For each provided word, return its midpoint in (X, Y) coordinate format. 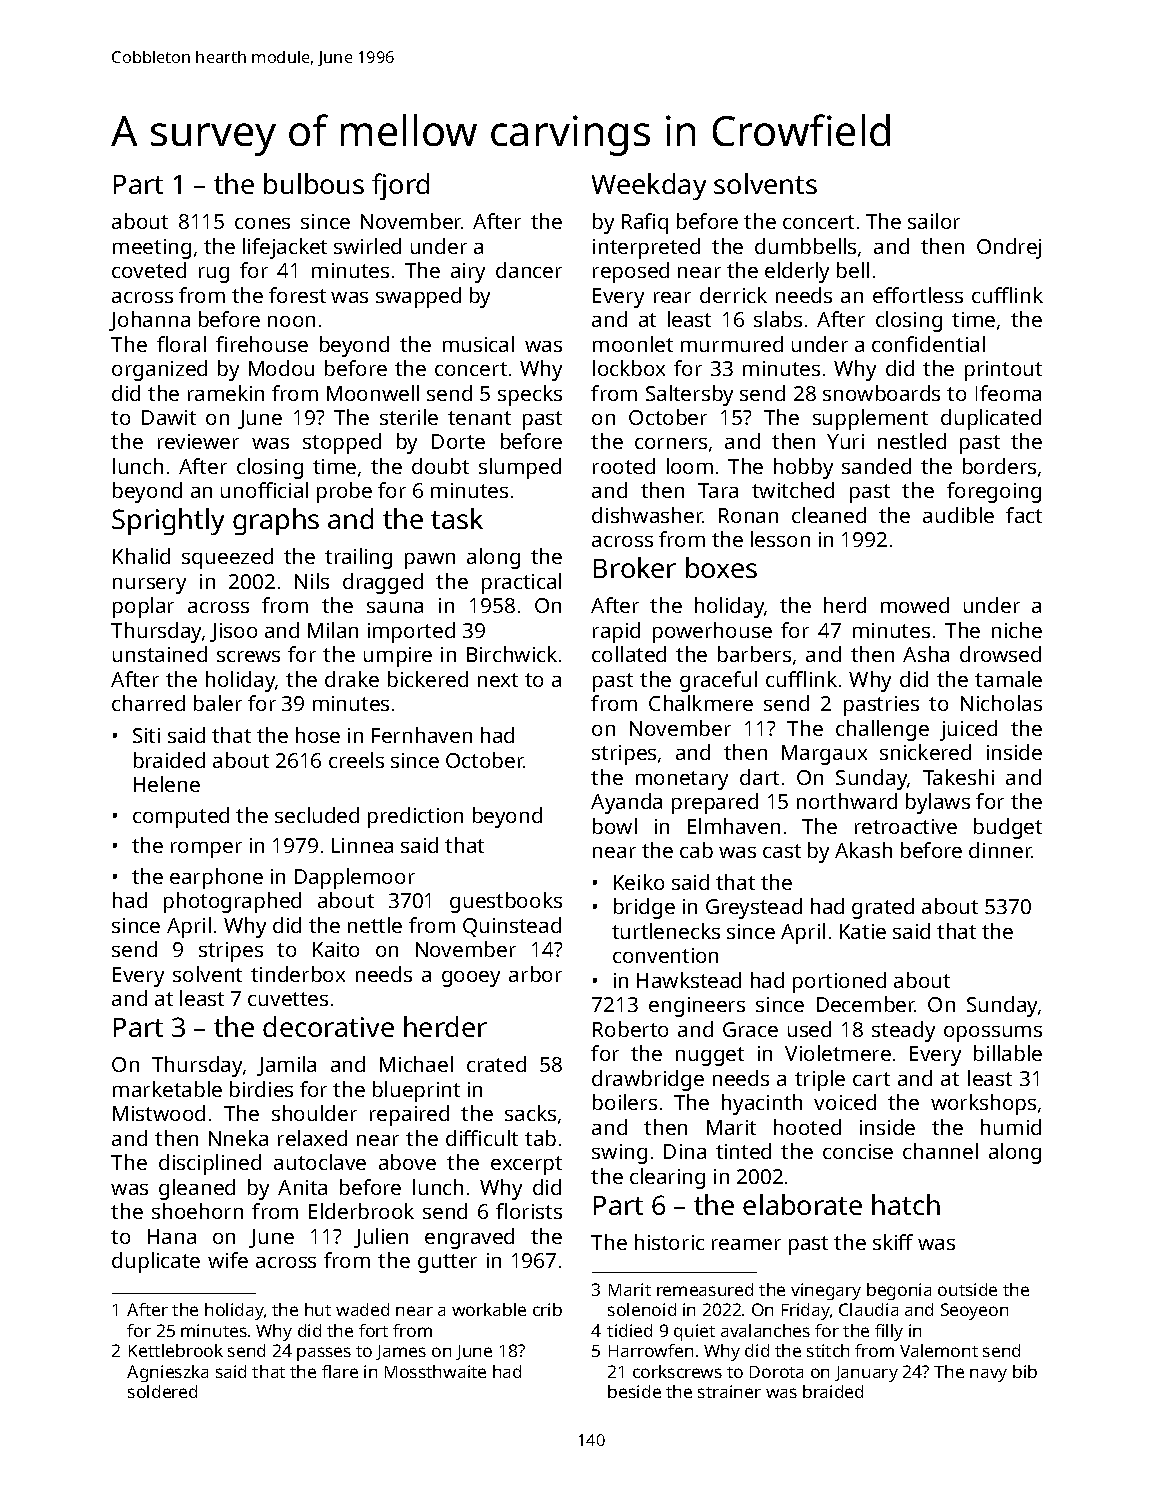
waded (362, 1309)
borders (999, 466)
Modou (281, 368)
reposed (631, 272)
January (866, 1374)
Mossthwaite (435, 1371)
